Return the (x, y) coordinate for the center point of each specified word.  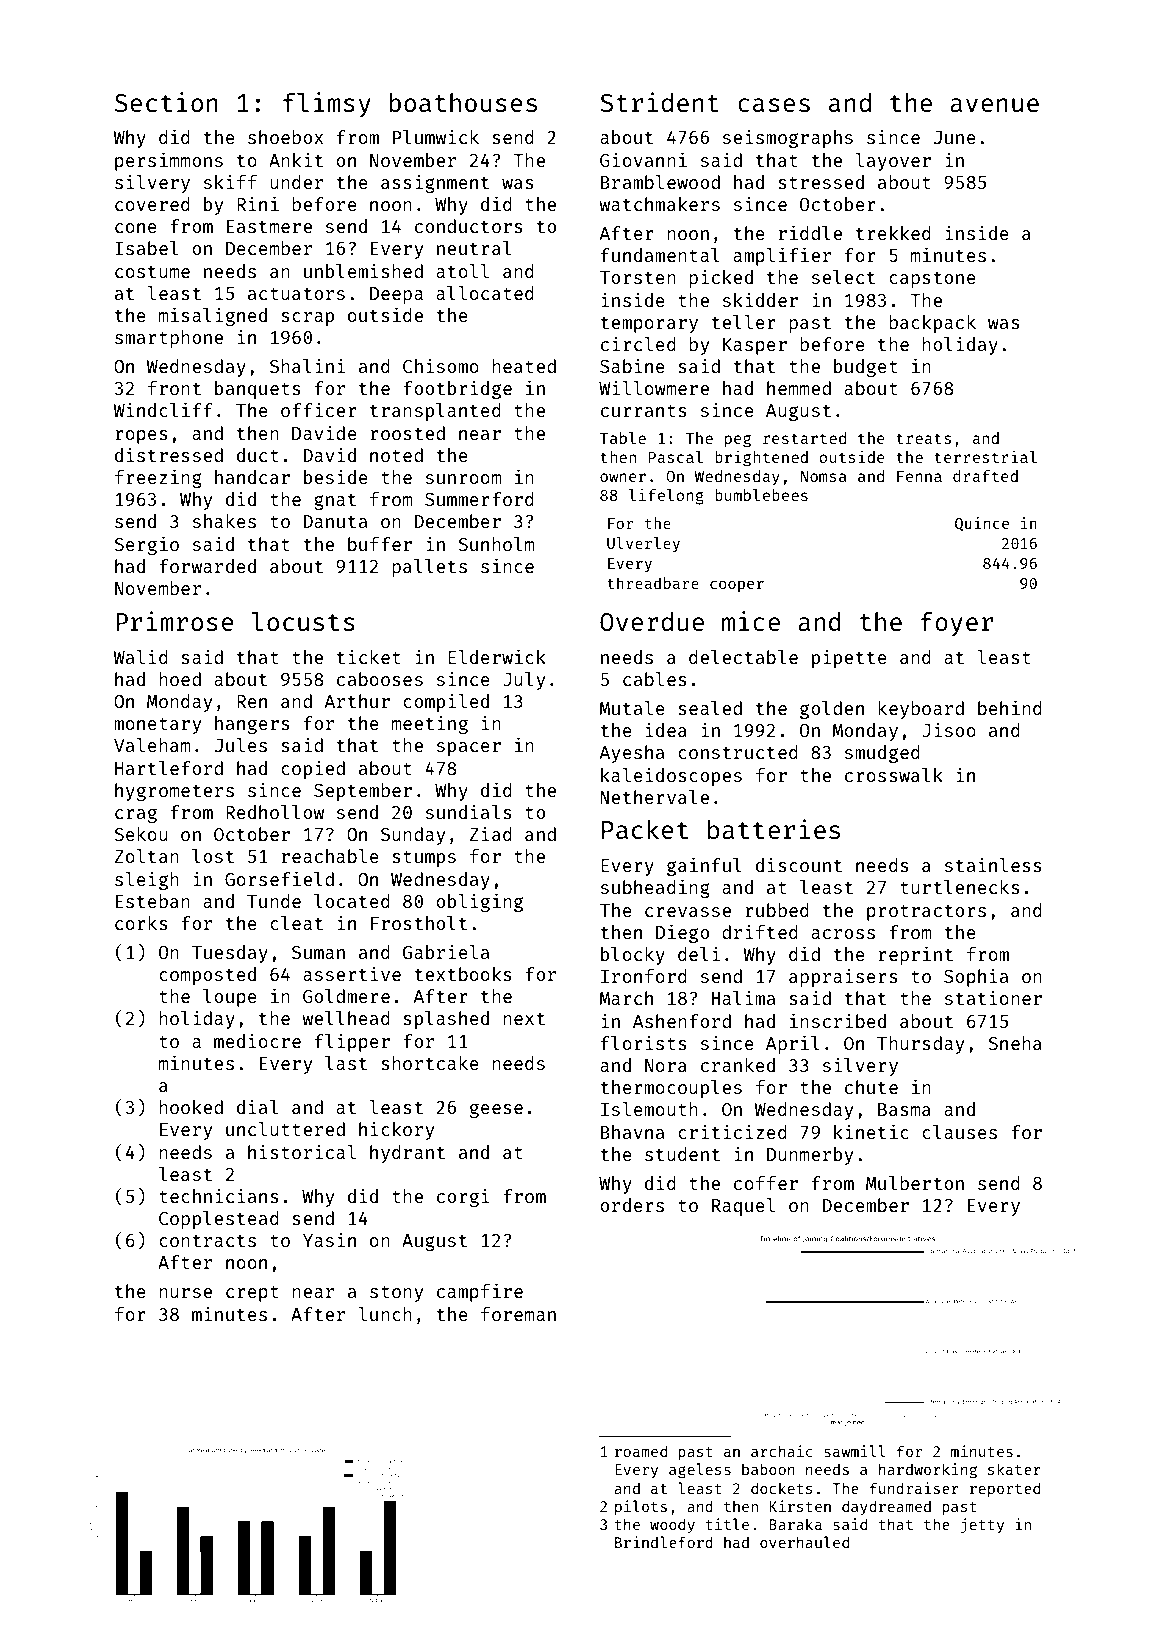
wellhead (346, 1018)
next (524, 1019)
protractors (926, 913)
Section (166, 102)
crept (252, 1294)
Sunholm (496, 544)
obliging (479, 902)
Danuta (335, 521)
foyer (957, 624)
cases (774, 105)
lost (213, 856)
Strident (659, 102)
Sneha (1015, 1043)
